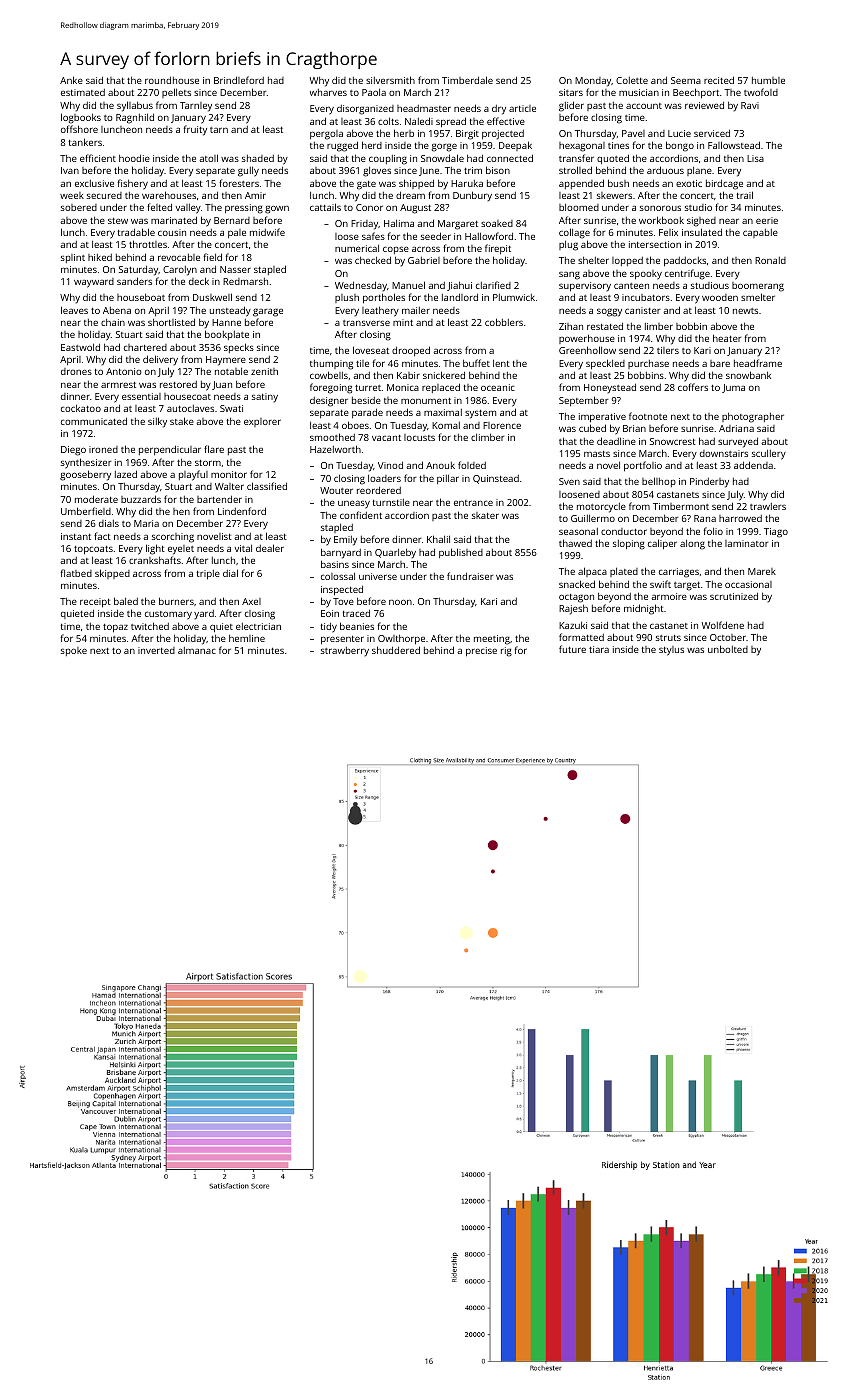 The image size is (849, 1400). What do you see at coordinates (73, 258) in the image?
I see `splint` at bounding box center [73, 258].
